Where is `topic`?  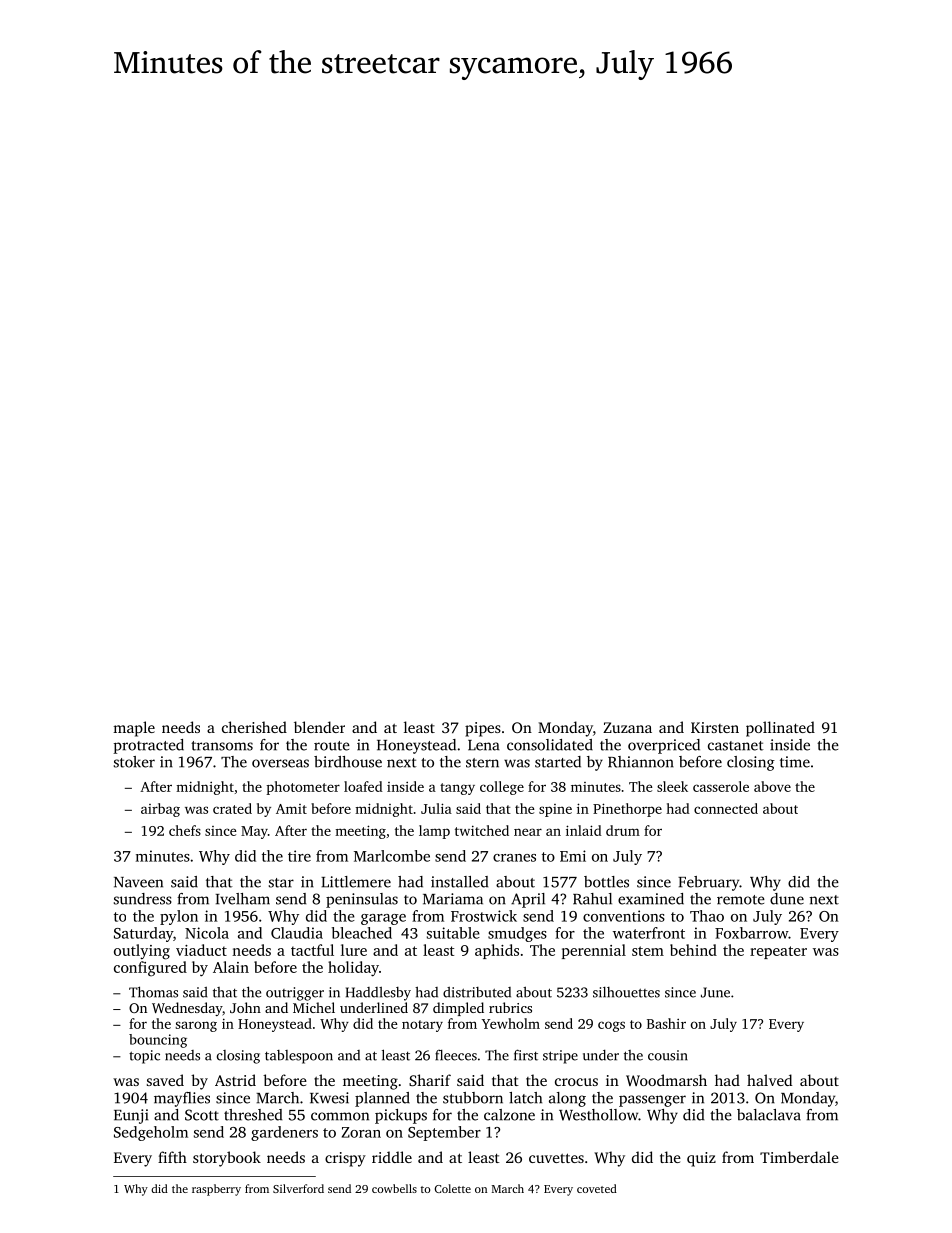 topic is located at coordinates (144, 1057).
